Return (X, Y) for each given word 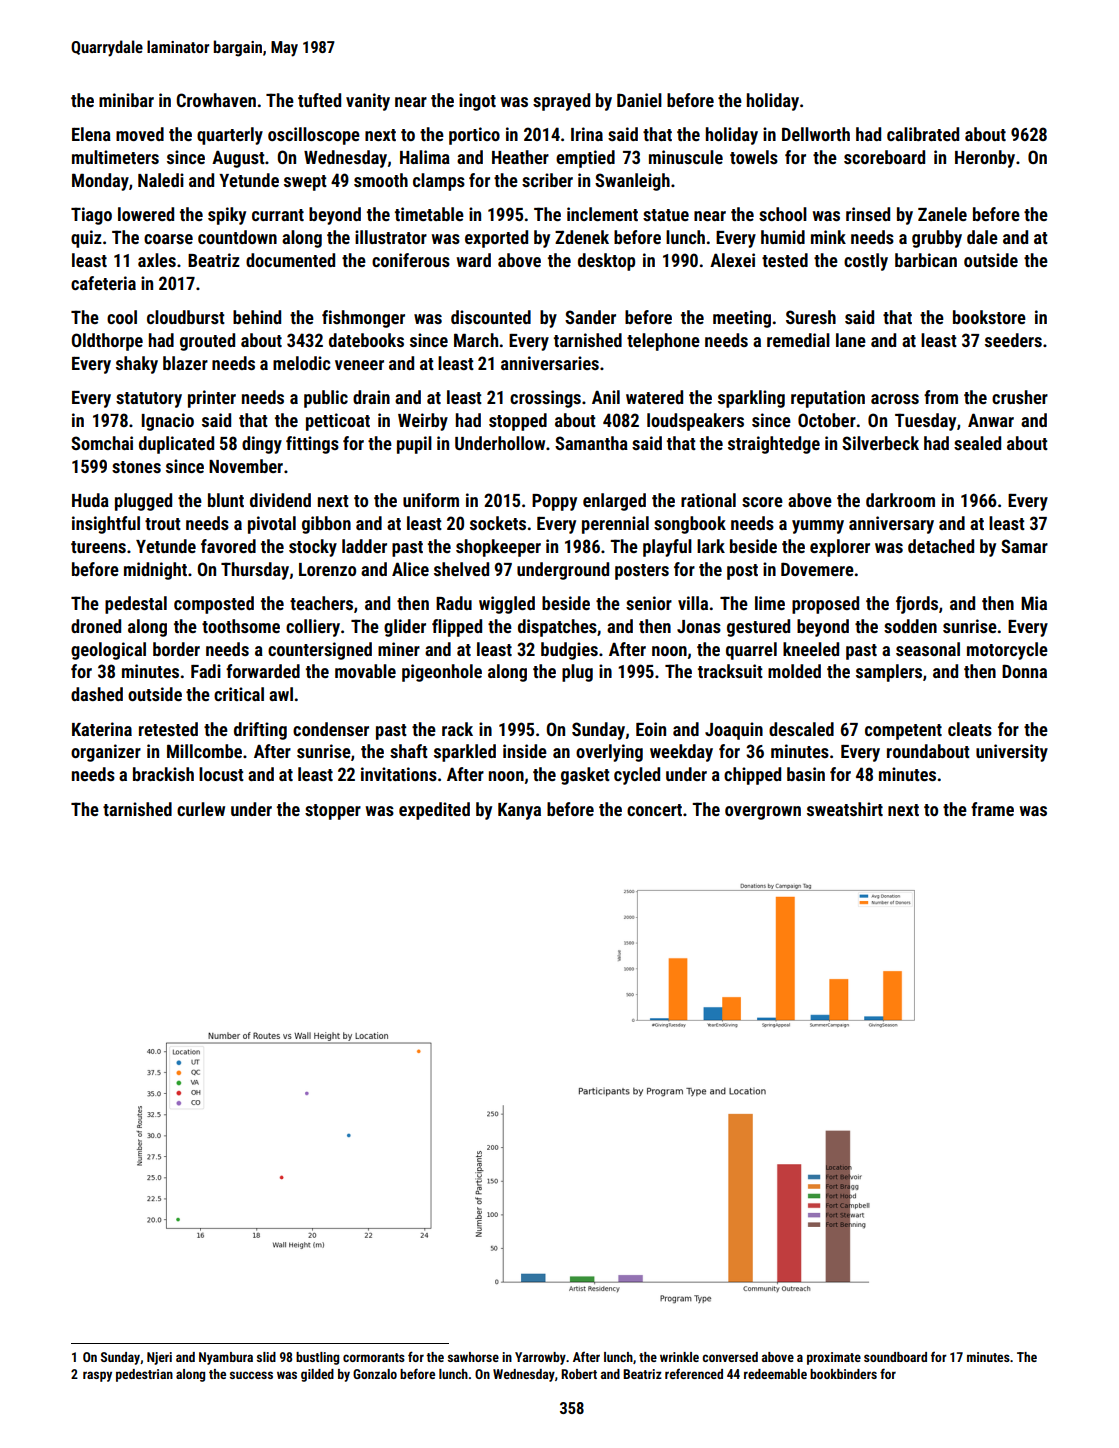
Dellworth (816, 134)
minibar (126, 100)
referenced (694, 1373)
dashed (97, 694)
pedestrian (144, 1375)
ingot (477, 102)
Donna (1024, 671)
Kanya (519, 811)
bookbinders (843, 1374)
